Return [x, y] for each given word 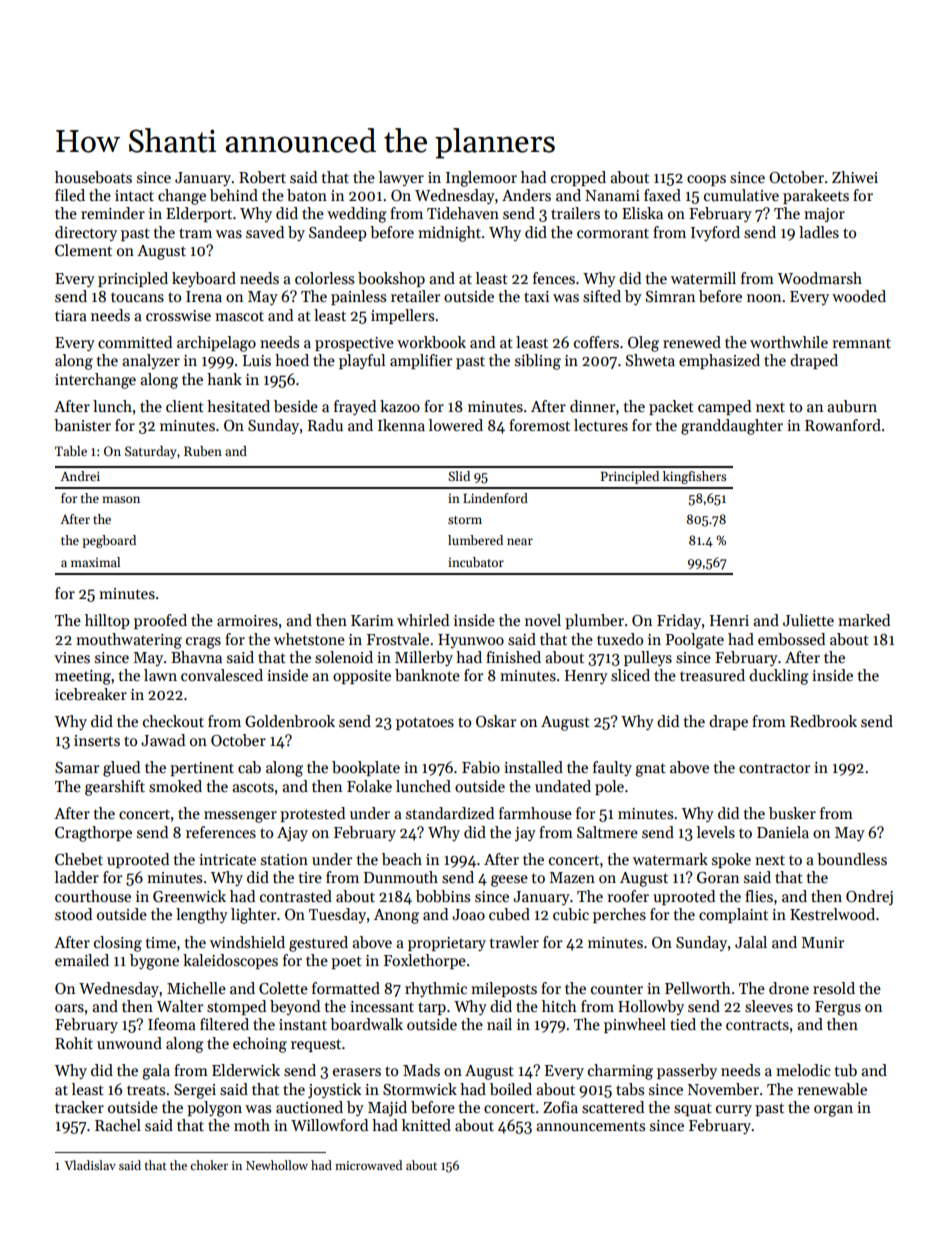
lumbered [475, 540]
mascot [239, 316]
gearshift [115, 788]
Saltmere [607, 832]
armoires [247, 620]
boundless [852, 859]
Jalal [751, 942]
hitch [559, 1006]
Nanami [612, 195]
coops [706, 180]
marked [864, 620]
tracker [79, 1107]
